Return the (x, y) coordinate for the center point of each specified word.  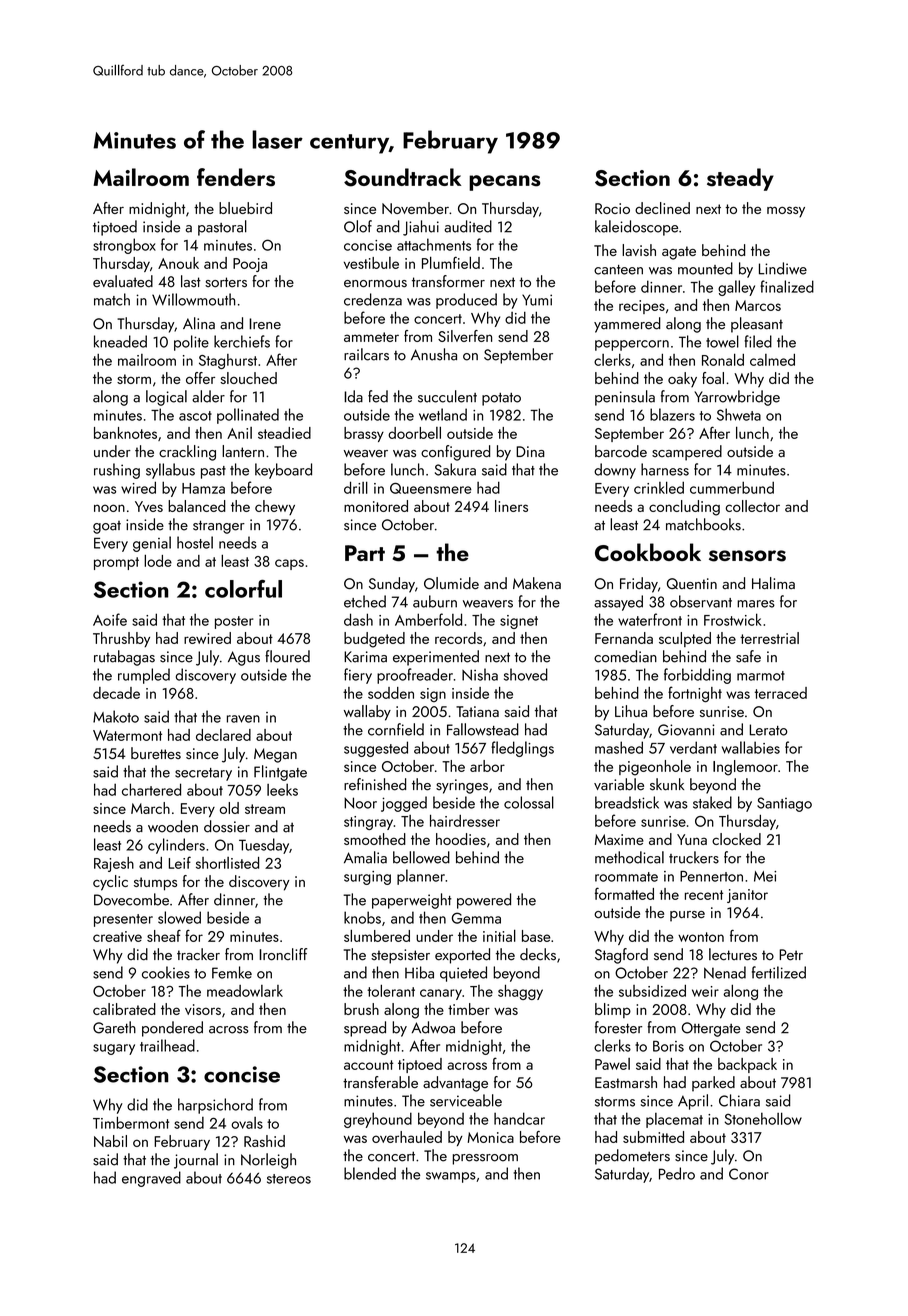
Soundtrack (402, 177)
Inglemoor (745, 768)
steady (740, 179)
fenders (236, 177)
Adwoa (433, 1027)
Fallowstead (483, 729)
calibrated (124, 1009)
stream (265, 809)
